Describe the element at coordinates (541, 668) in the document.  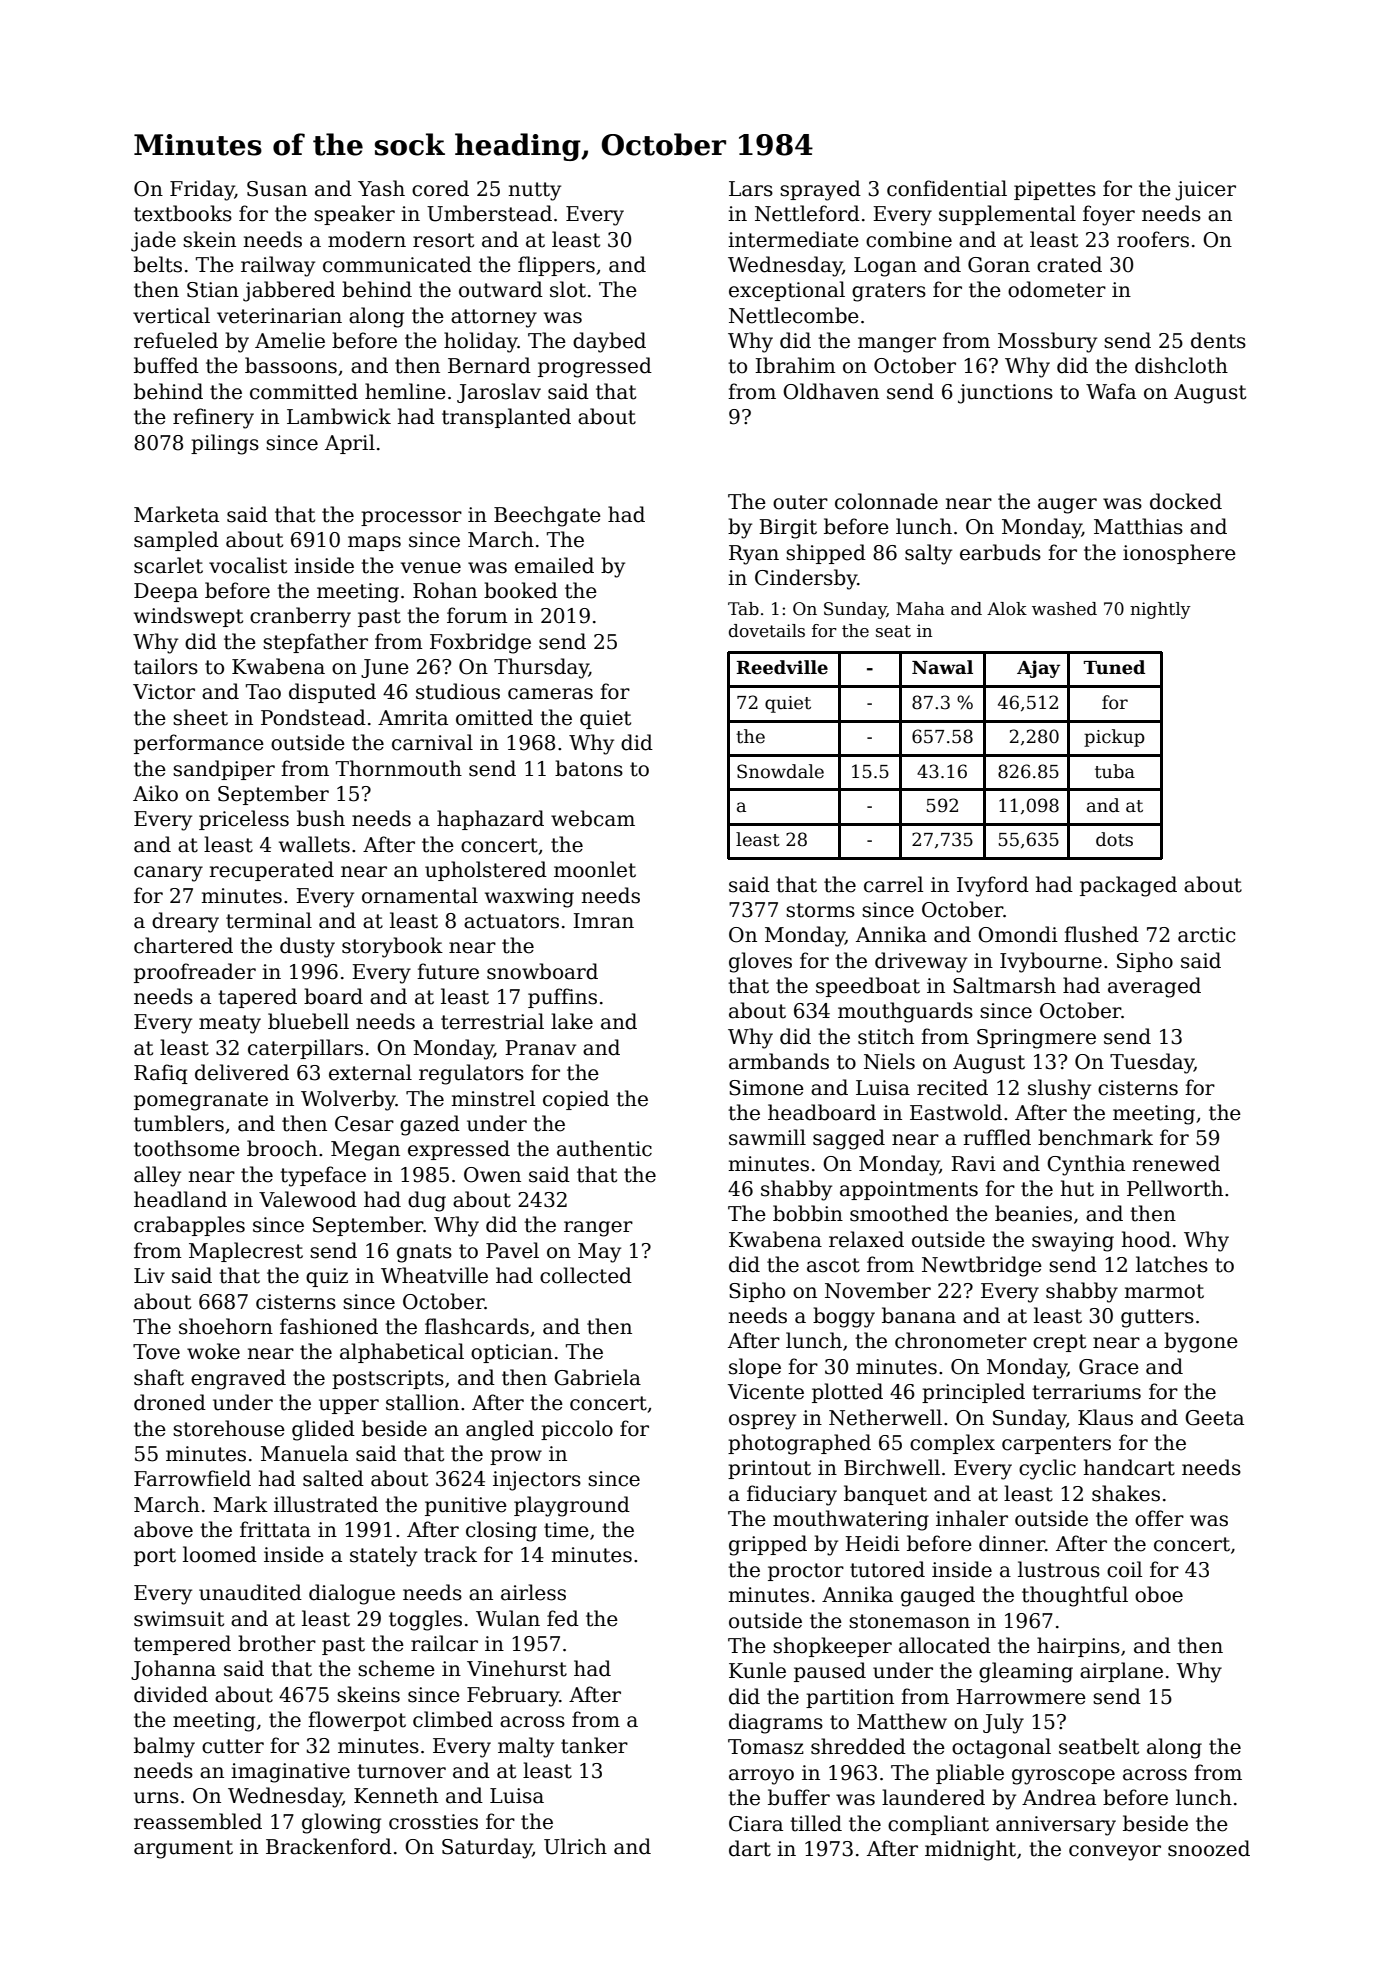
I see `Thursday` at that location.
